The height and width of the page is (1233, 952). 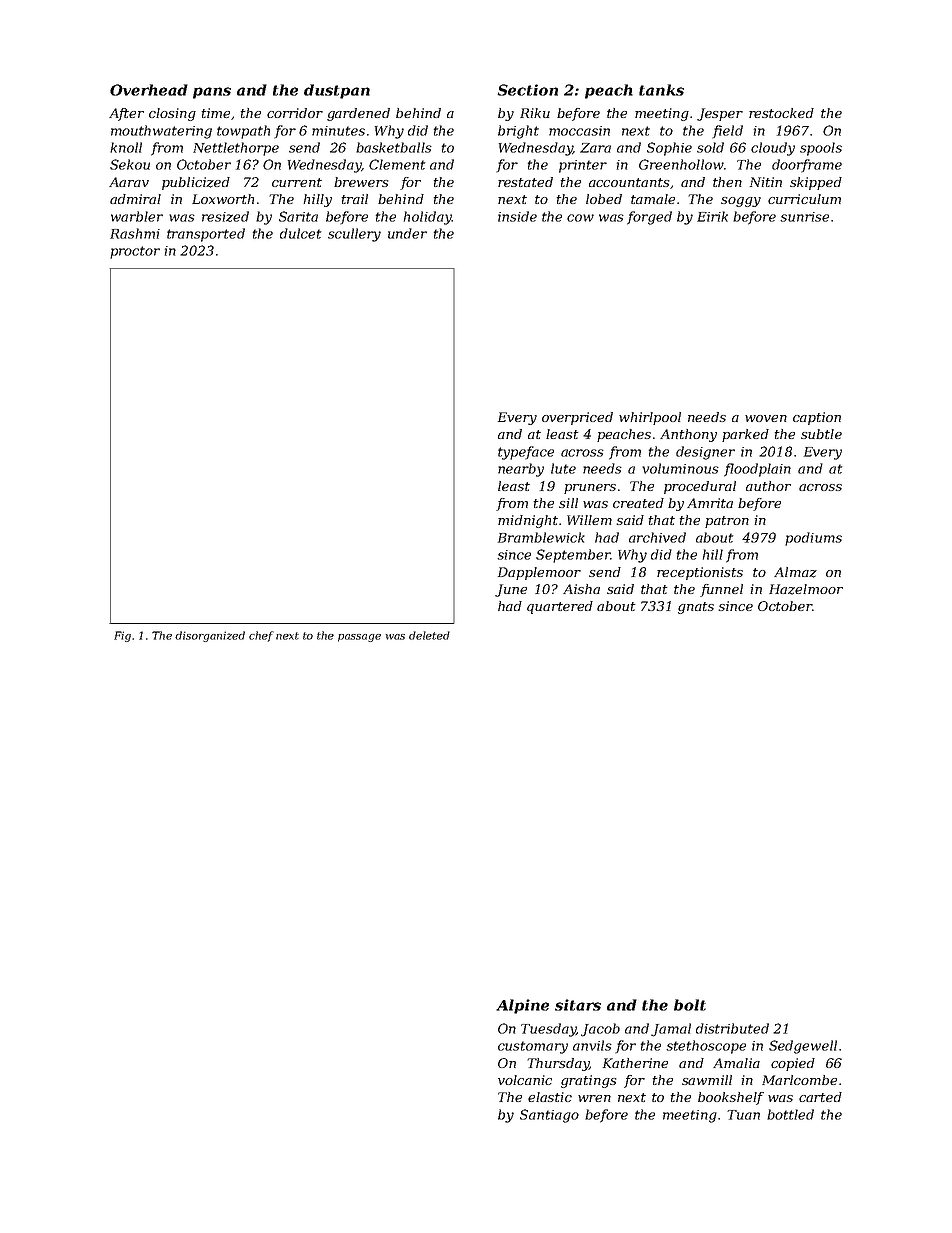 What do you see at coordinates (525, 1080) in the page?
I see `volcanic` at bounding box center [525, 1080].
